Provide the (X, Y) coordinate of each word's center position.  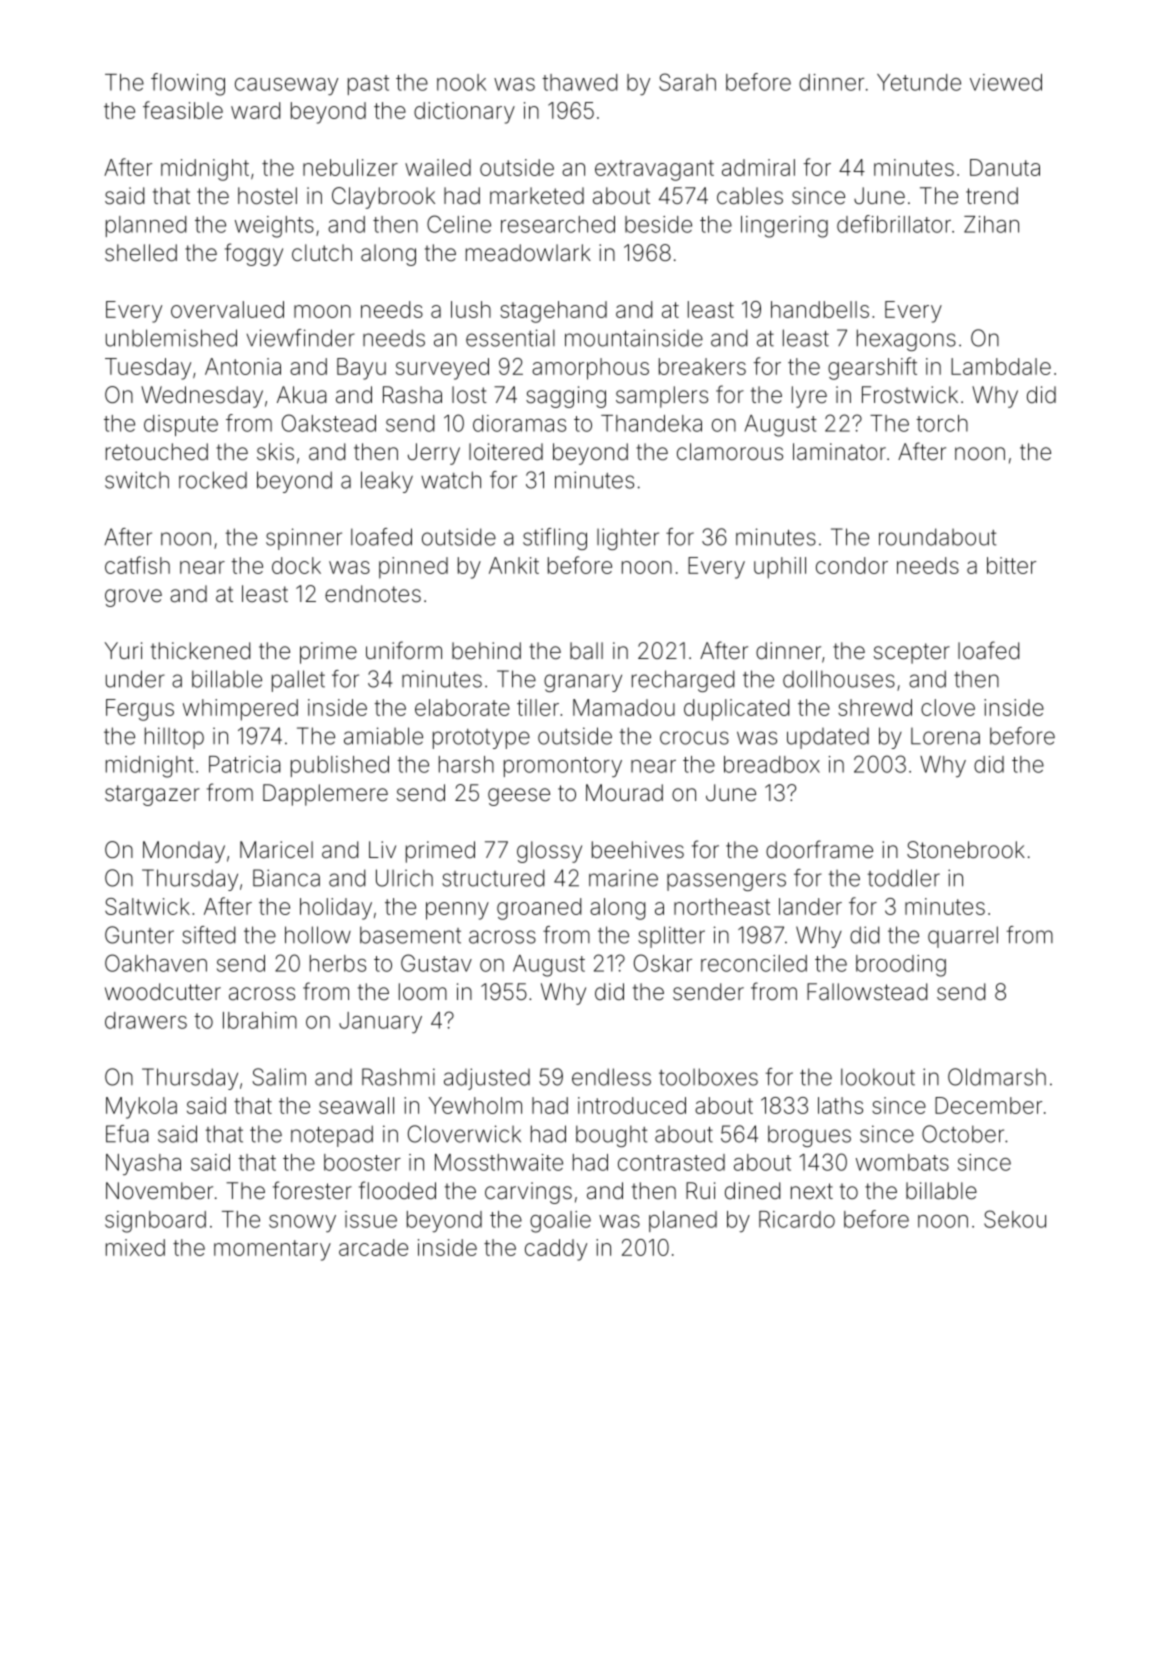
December (988, 1105)
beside (658, 224)
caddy (556, 1250)
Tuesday (148, 369)
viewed (1006, 82)
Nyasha (143, 1164)
